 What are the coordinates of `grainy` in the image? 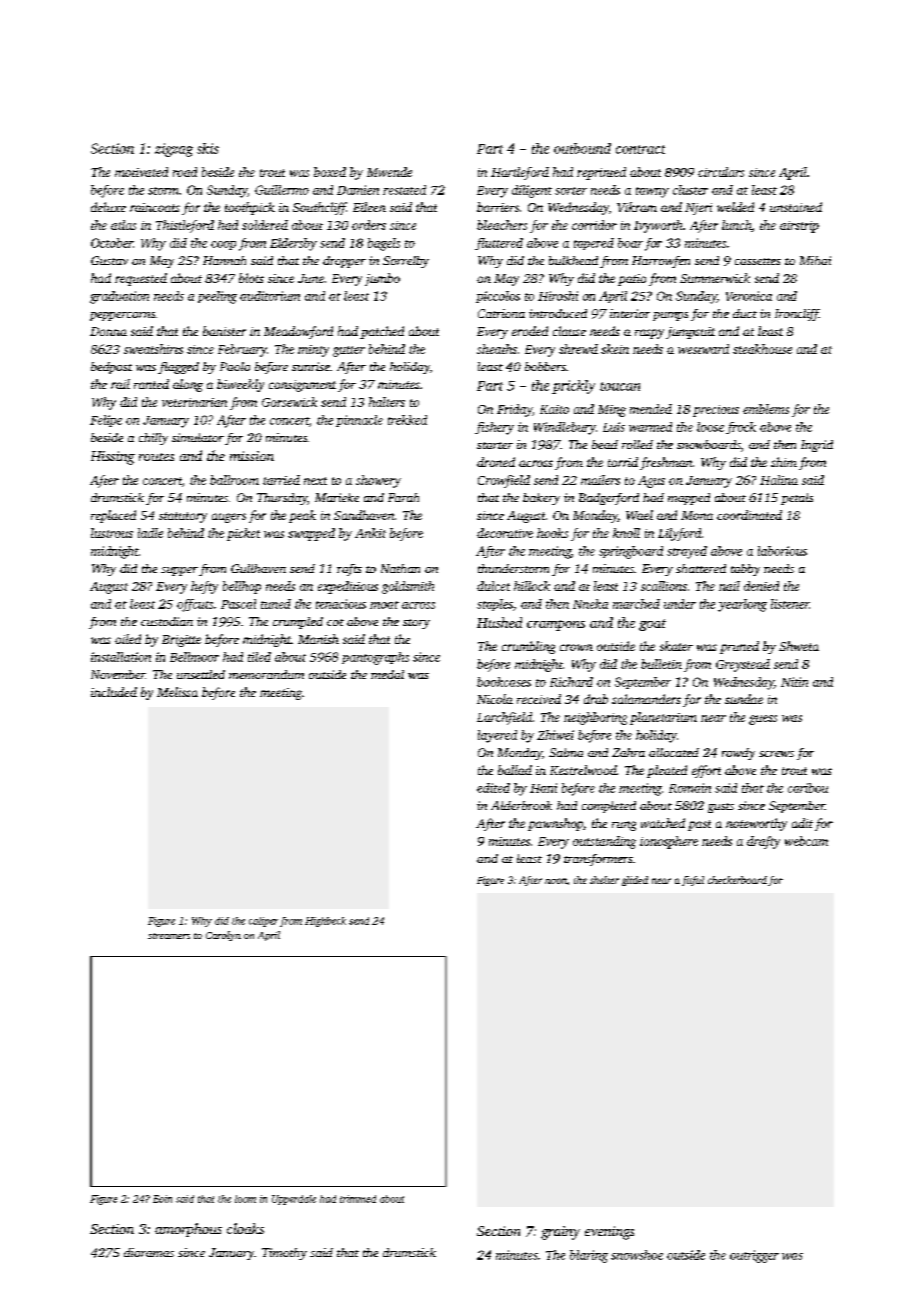 It's located at (560, 1233).
